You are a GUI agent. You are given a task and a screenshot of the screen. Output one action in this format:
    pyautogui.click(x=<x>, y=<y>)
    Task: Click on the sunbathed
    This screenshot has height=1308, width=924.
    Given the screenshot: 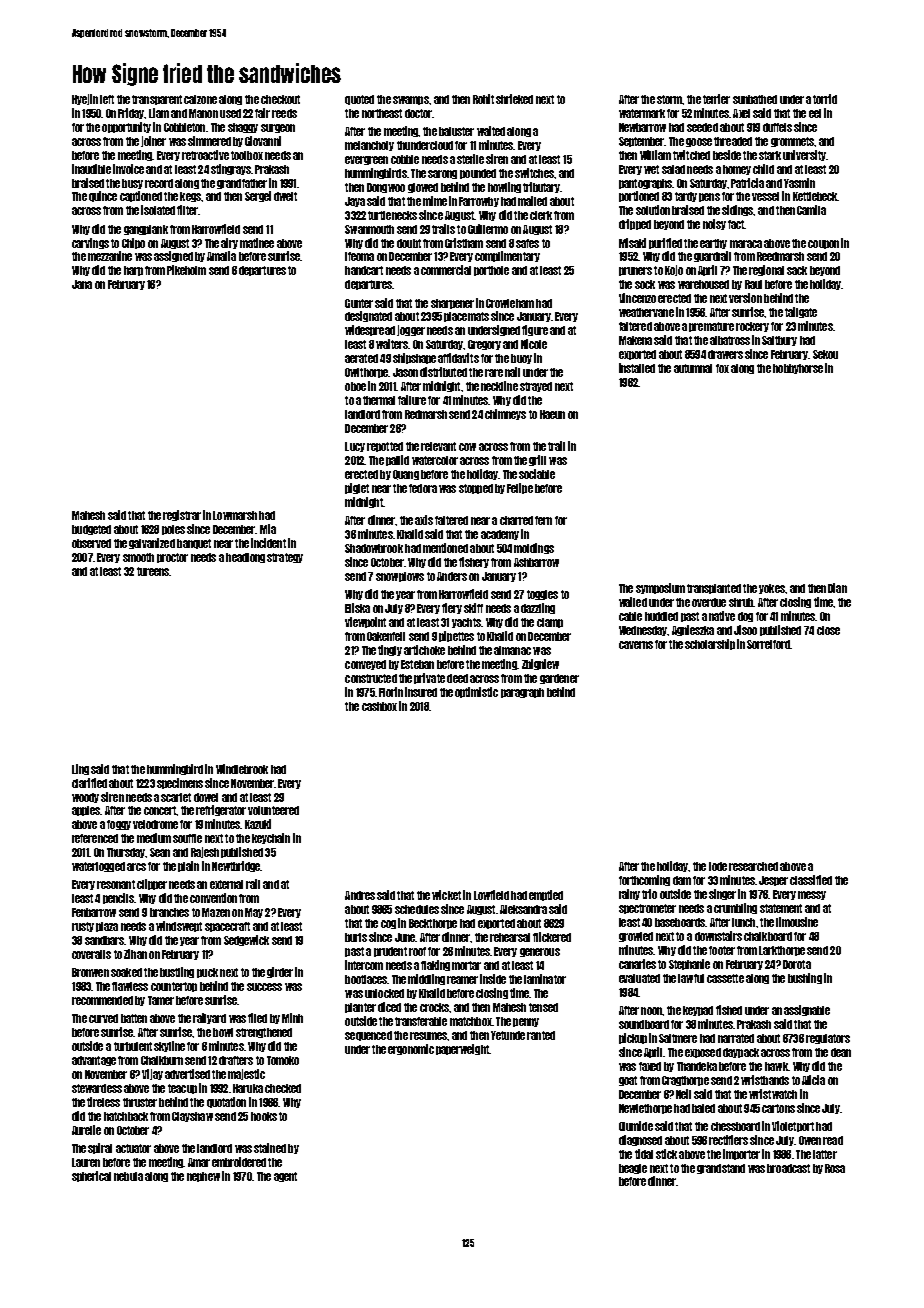 What is the action you would take?
    pyautogui.click(x=755, y=99)
